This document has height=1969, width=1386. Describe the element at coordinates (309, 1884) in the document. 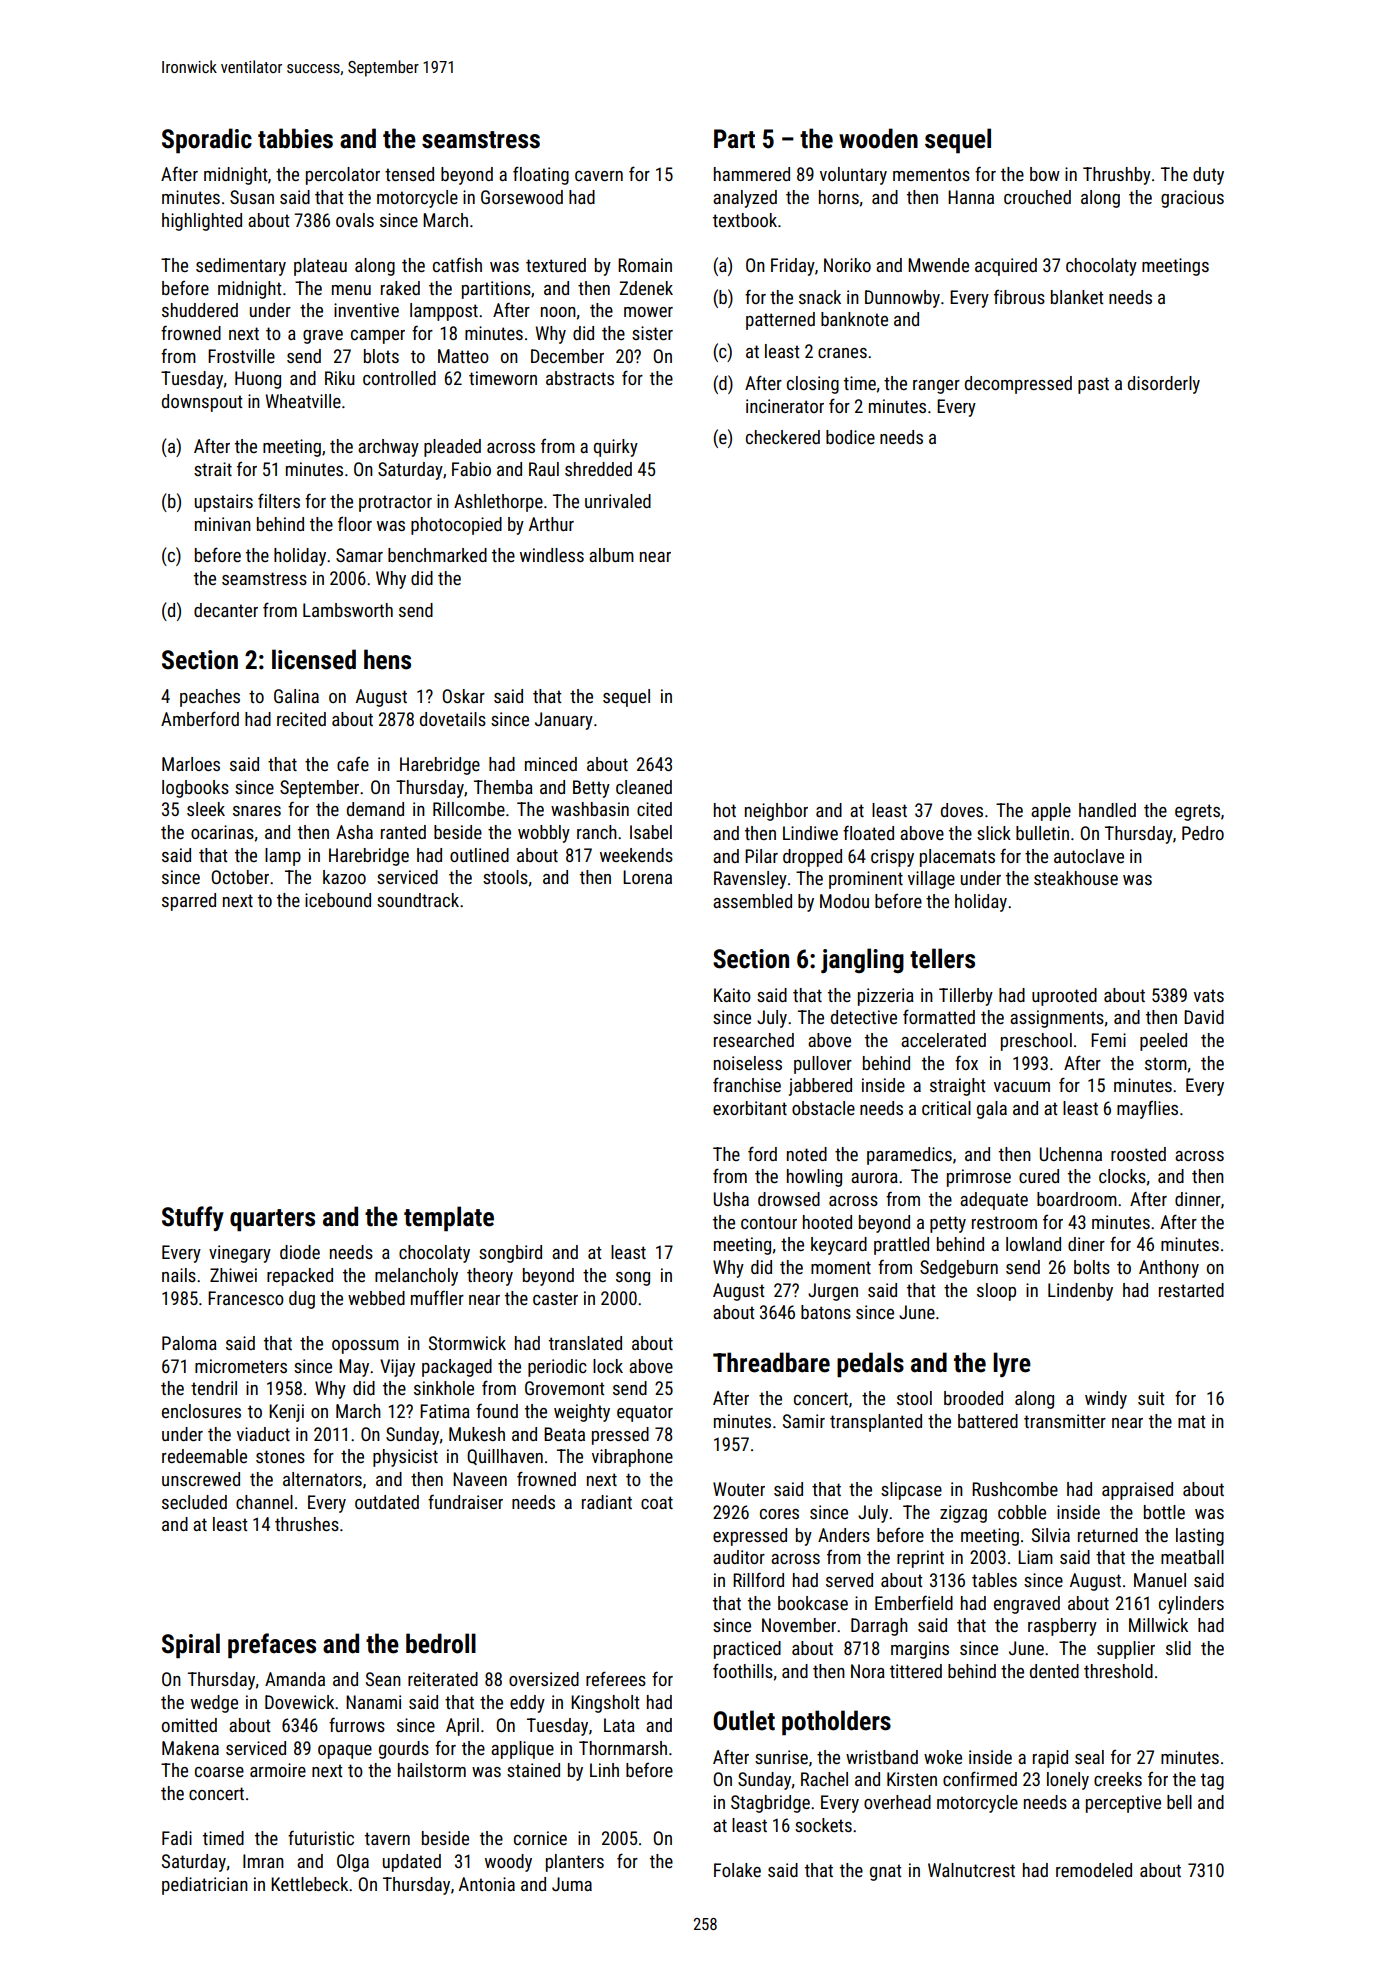

I see `Kettlebeck` at that location.
